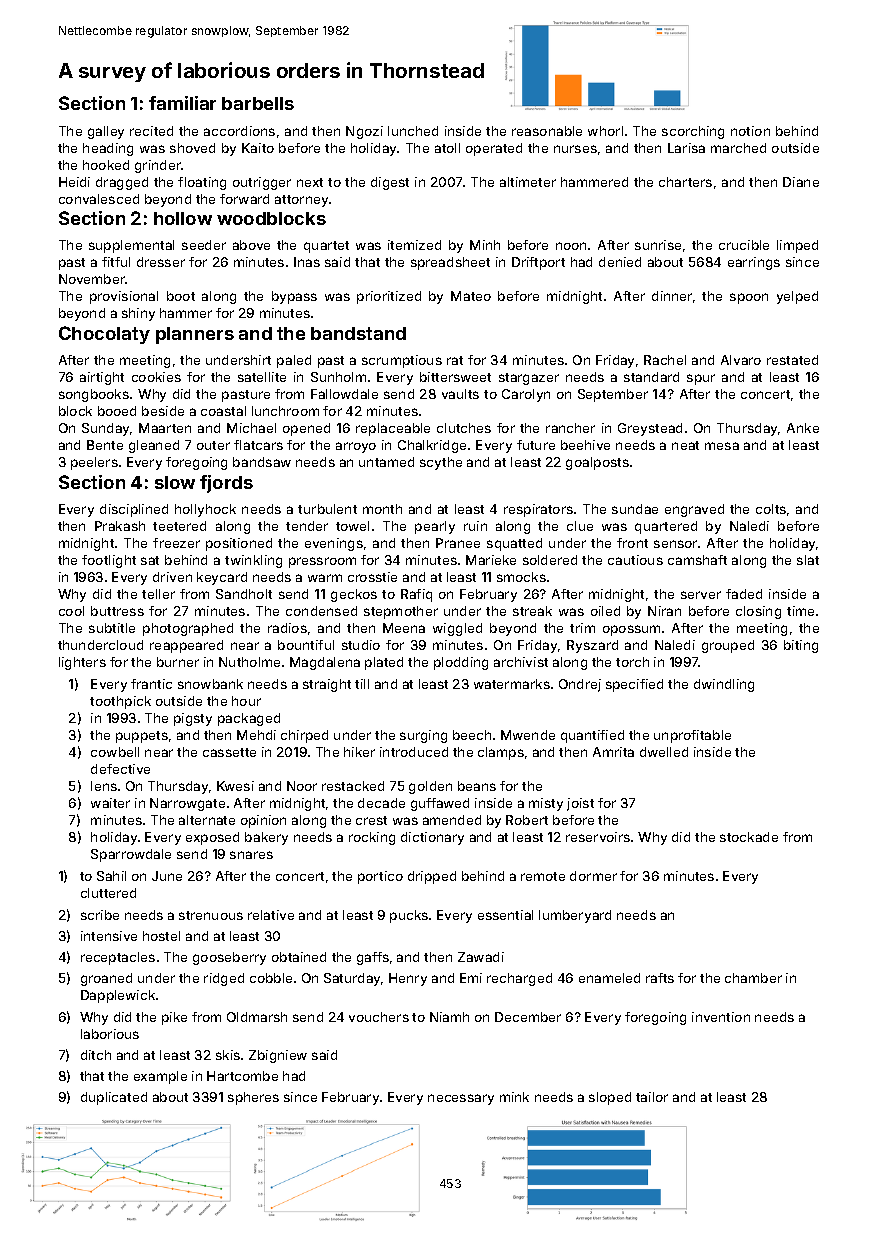  Describe the element at coordinates (182, 103) in the image. I see `familiar` at that location.
